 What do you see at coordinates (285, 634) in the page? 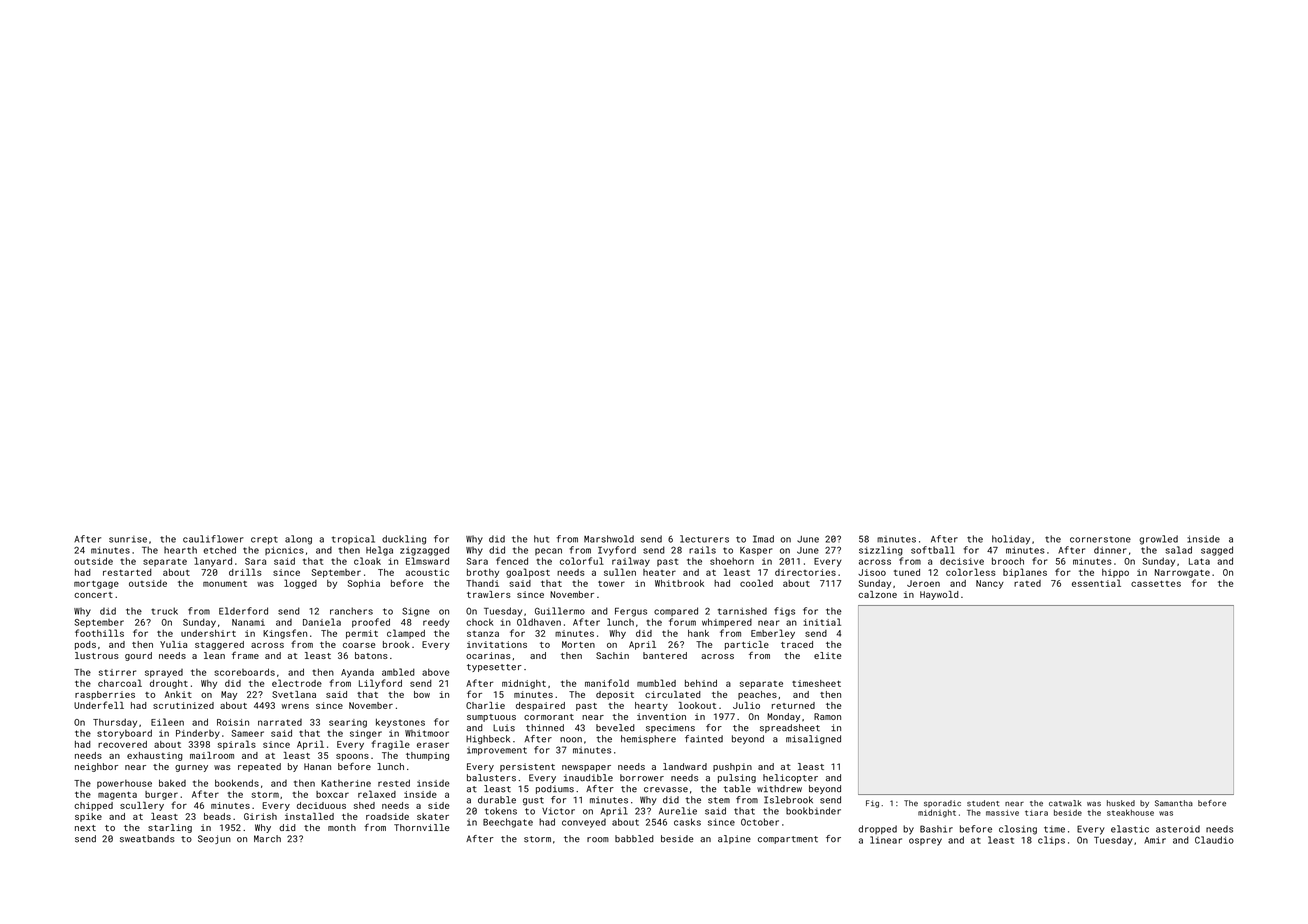
I see `Kingsfen` at bounding box center [285, 634].
